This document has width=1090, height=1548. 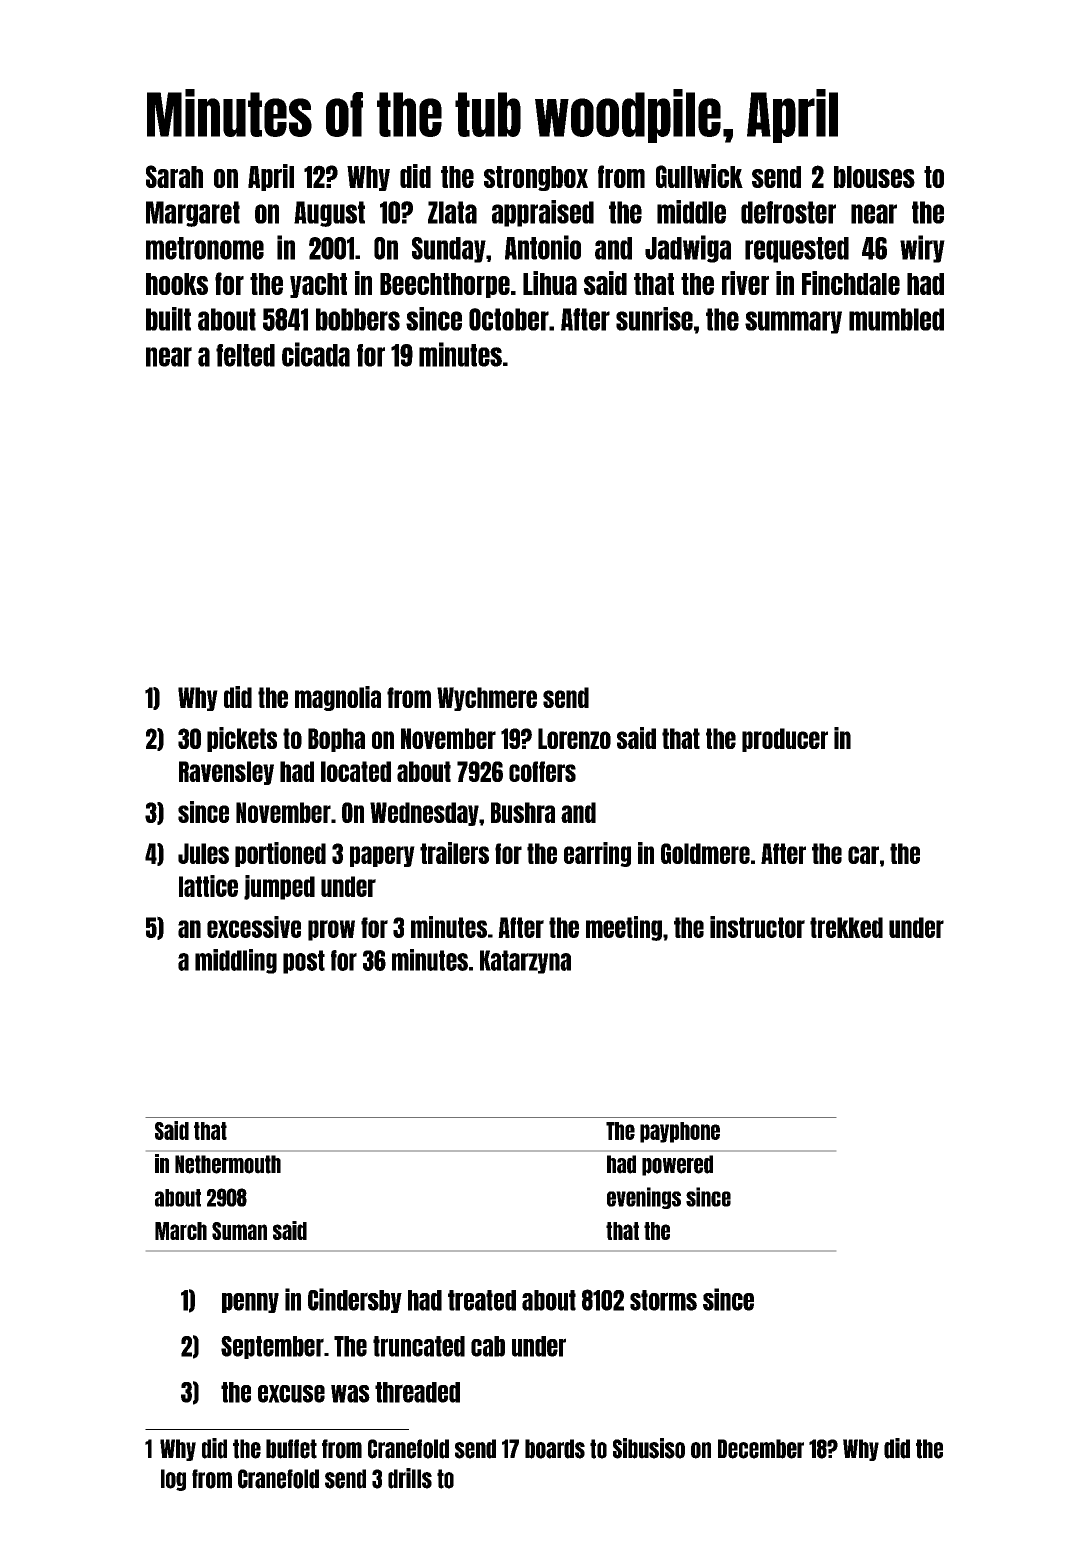 What do you see at coordinates (226, 773) in the document?
I see `Ravensley` at bounding box center [226, 773].
